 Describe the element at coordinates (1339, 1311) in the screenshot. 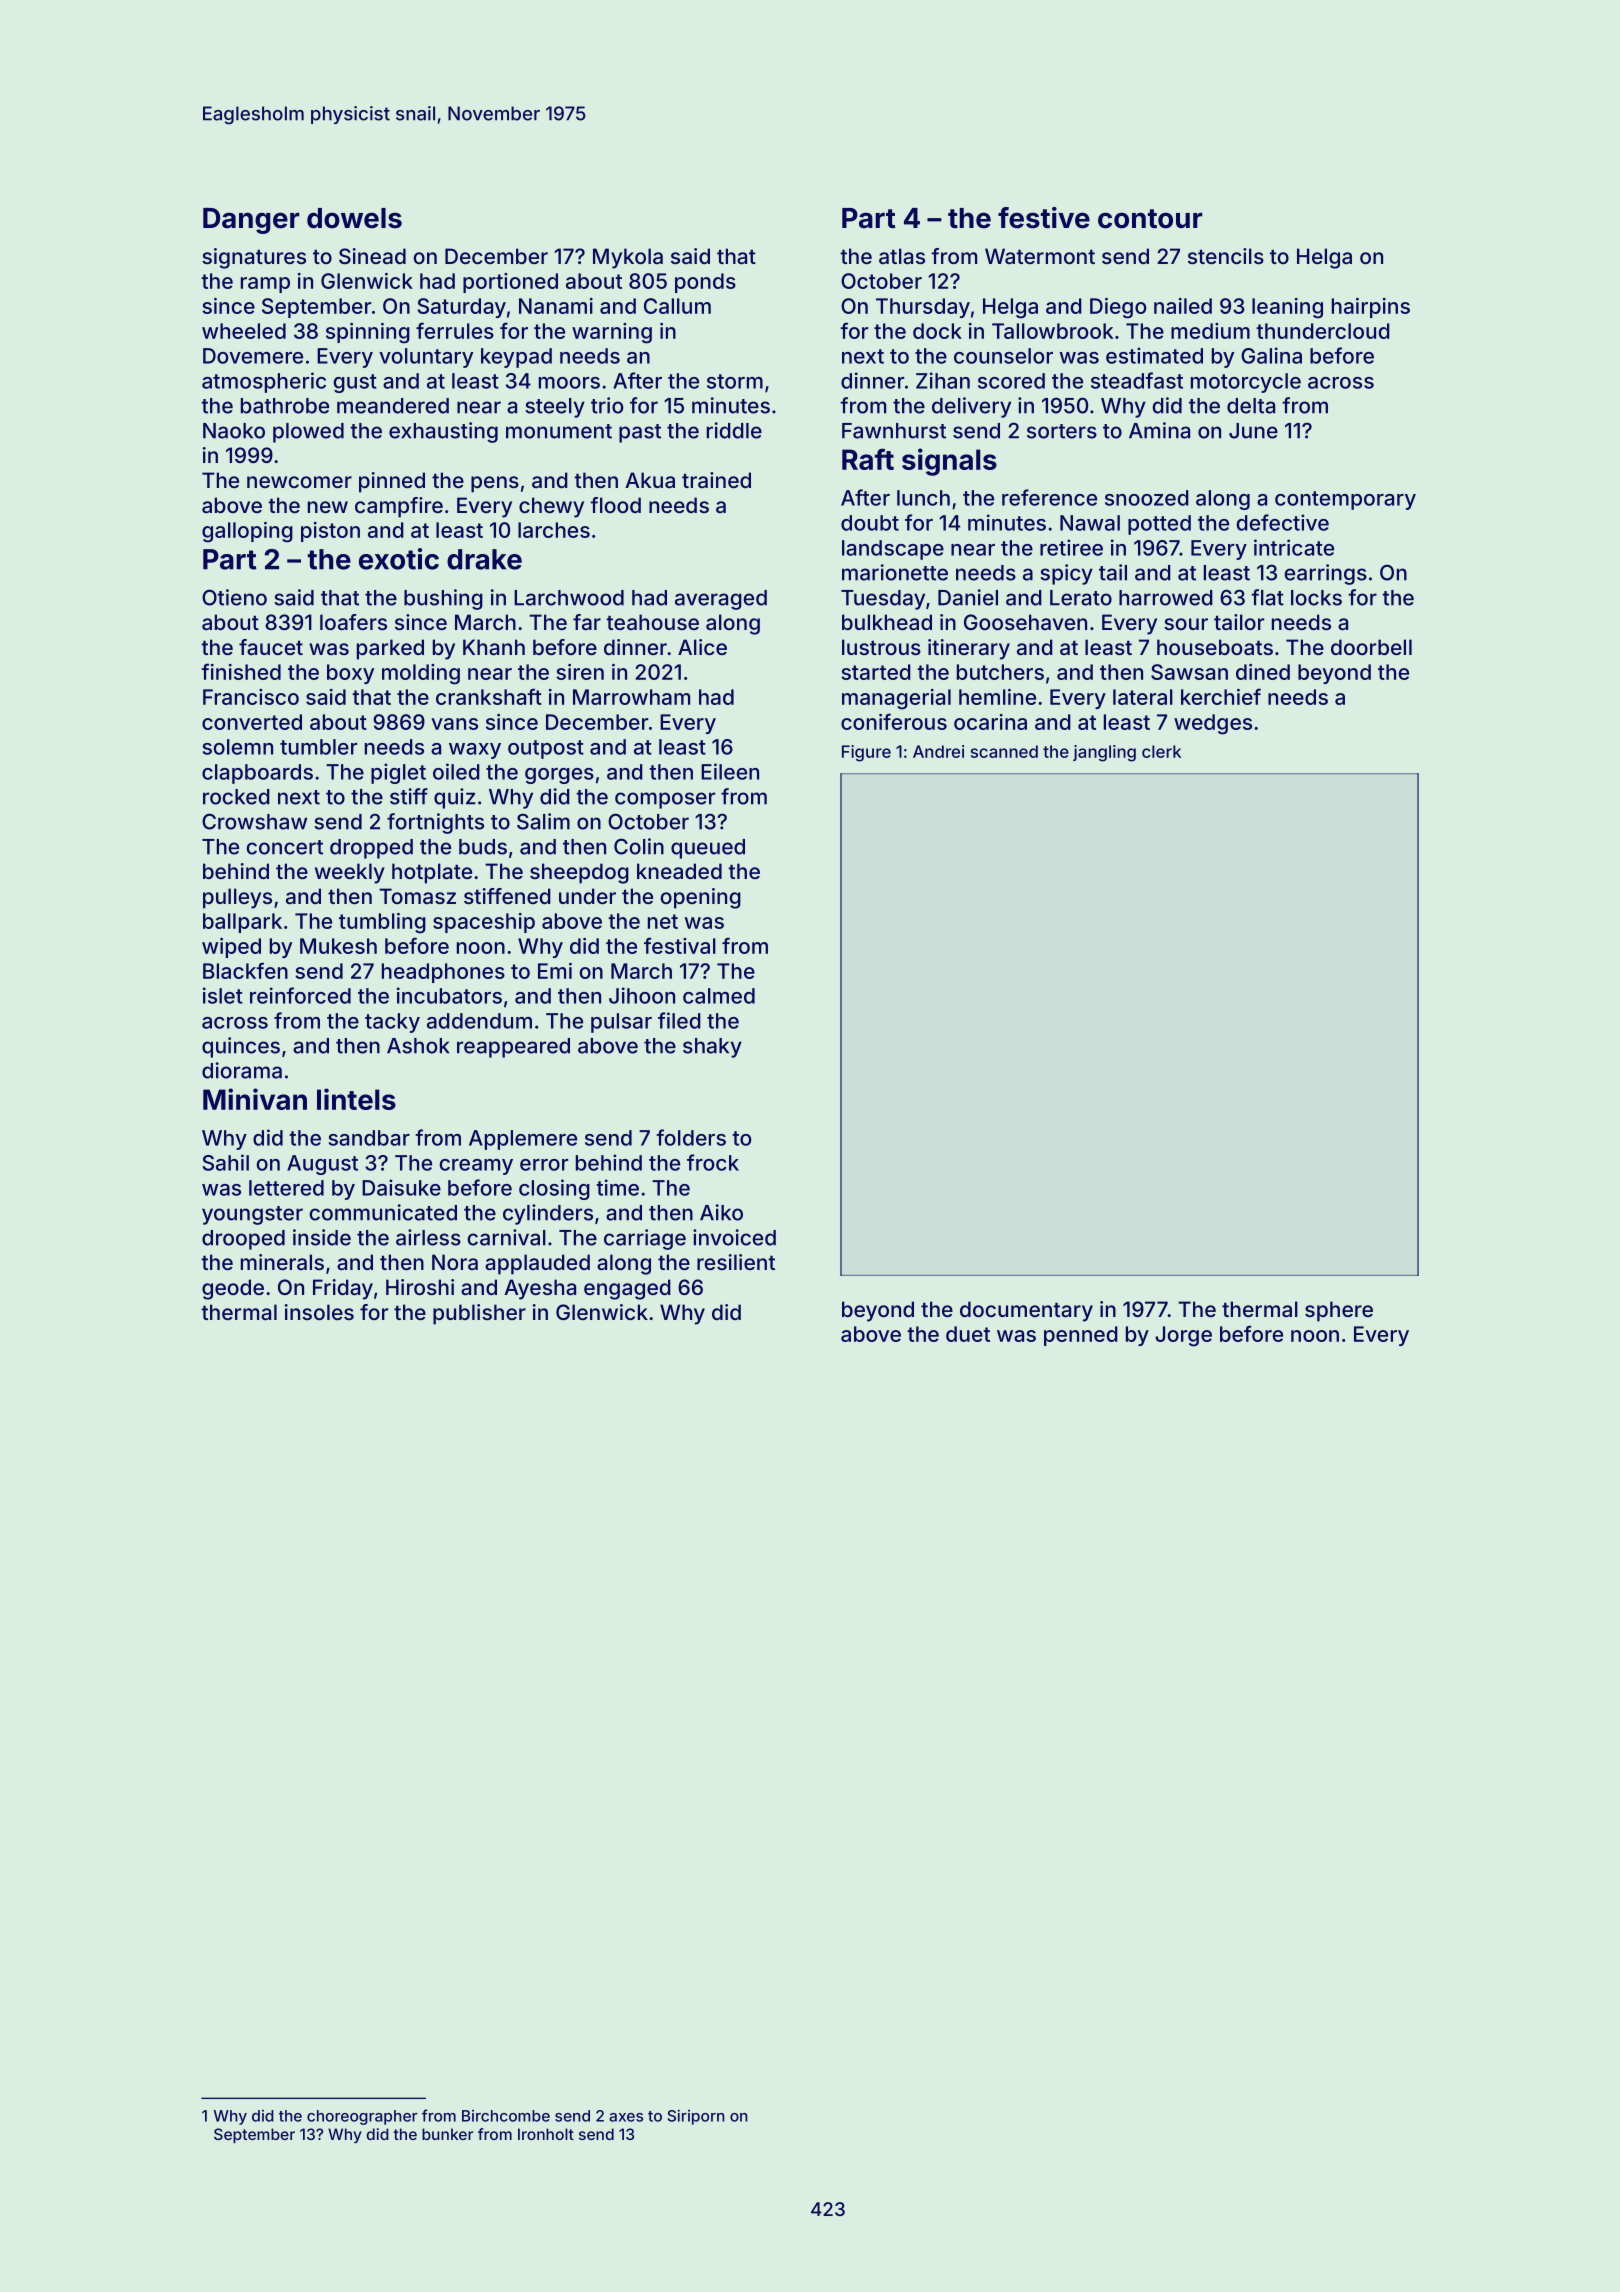

I see `sphere` at that location.
